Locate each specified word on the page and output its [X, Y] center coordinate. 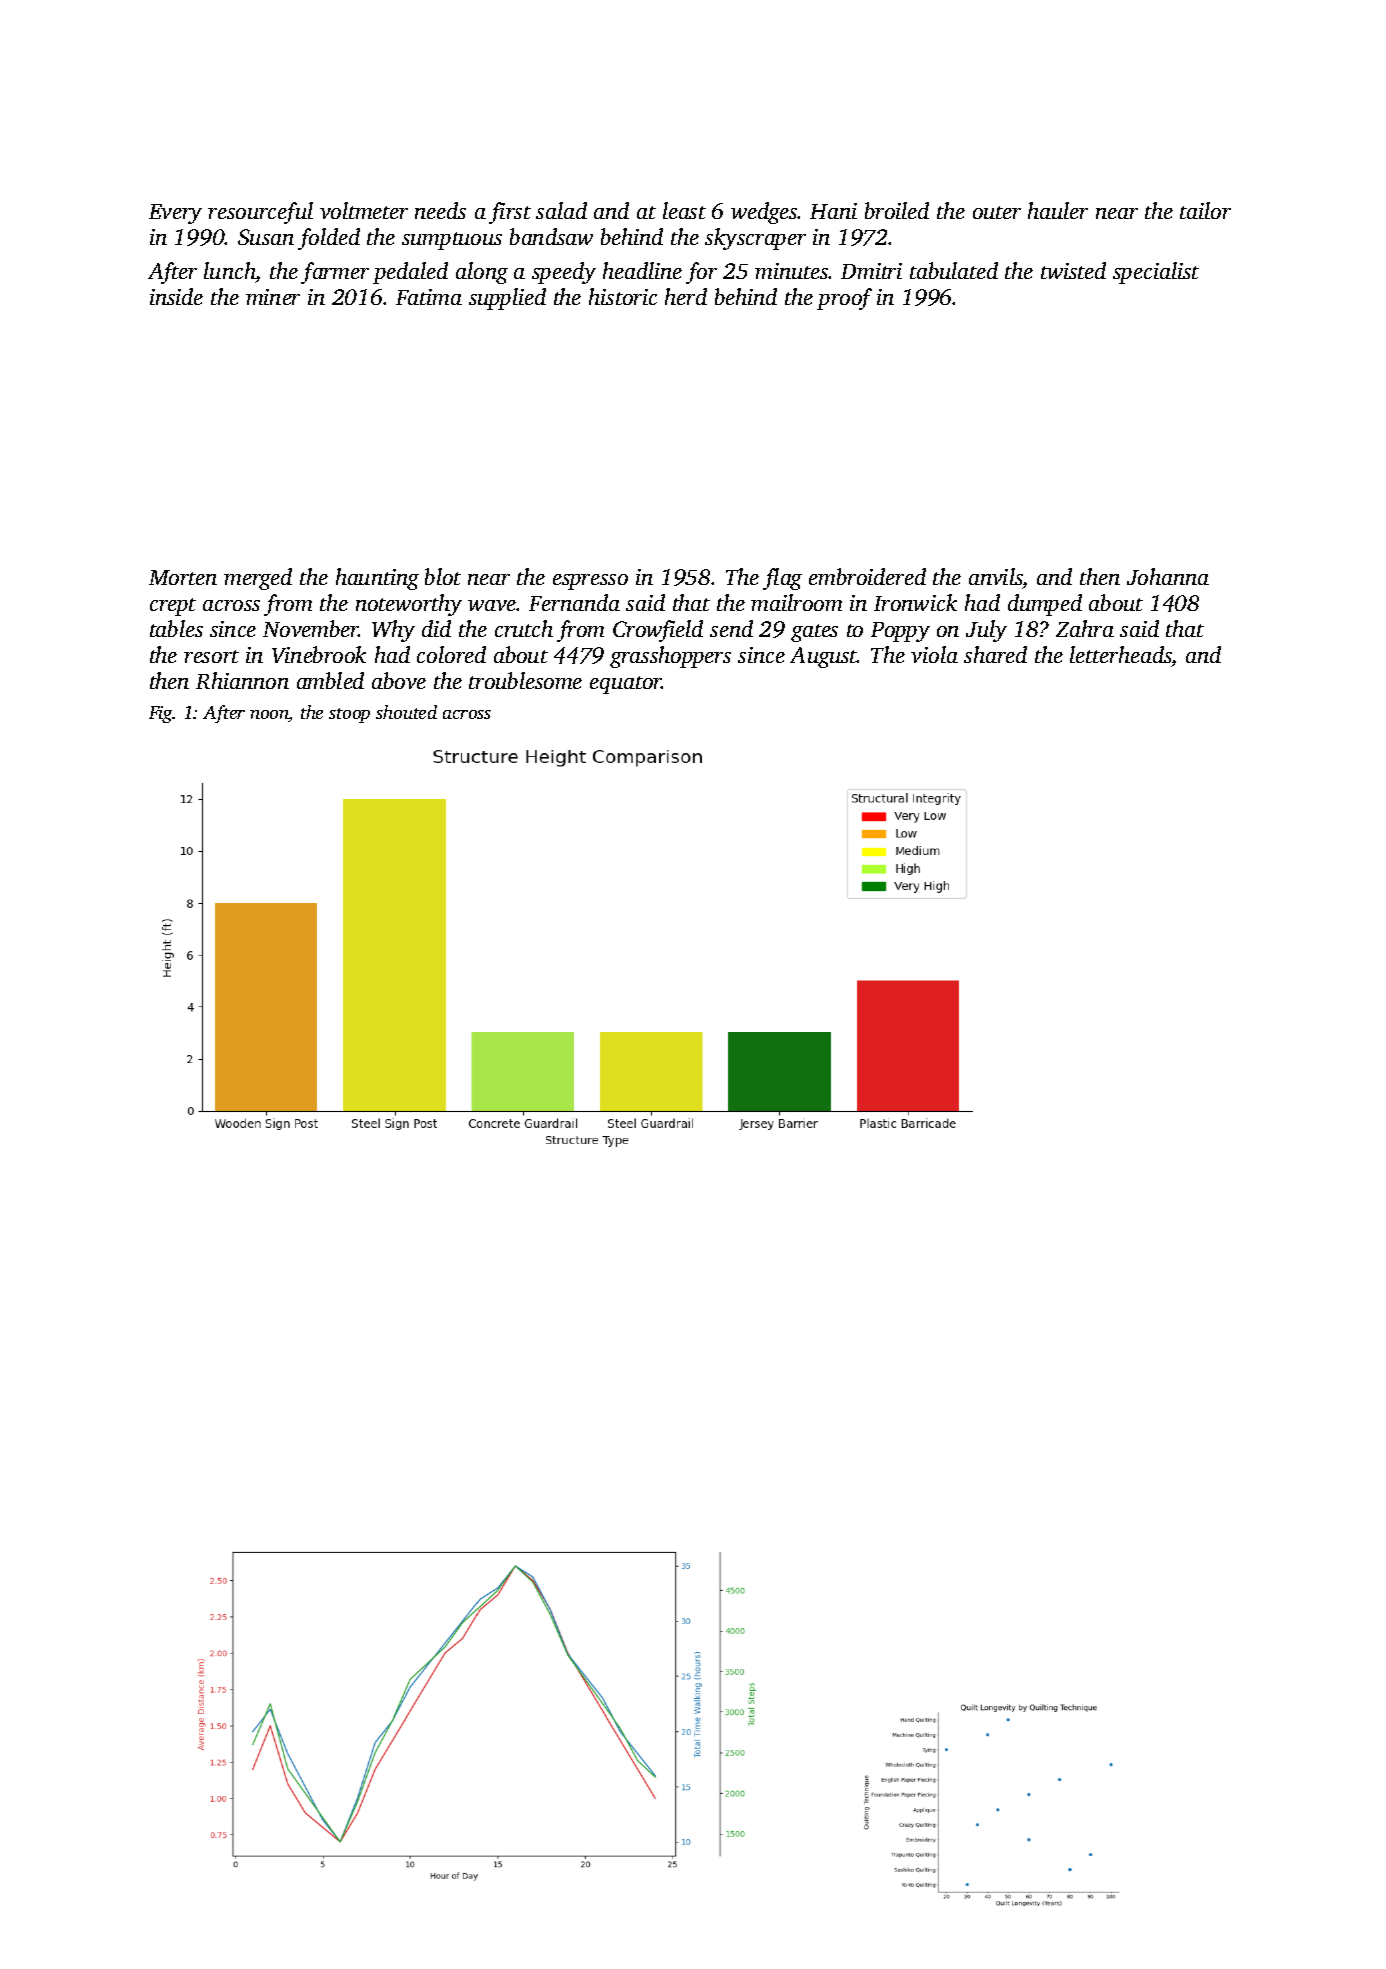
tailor [1205, 210]
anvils [996, 576]
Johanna [1168, 576]
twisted [1073, 270]
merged [258, 579]
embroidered [867, 576]
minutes [792, 271]
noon [269, 716]
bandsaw [551, 236]
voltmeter [364, 210]
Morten [183, 577]
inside [176, 296]
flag [782, 579]
